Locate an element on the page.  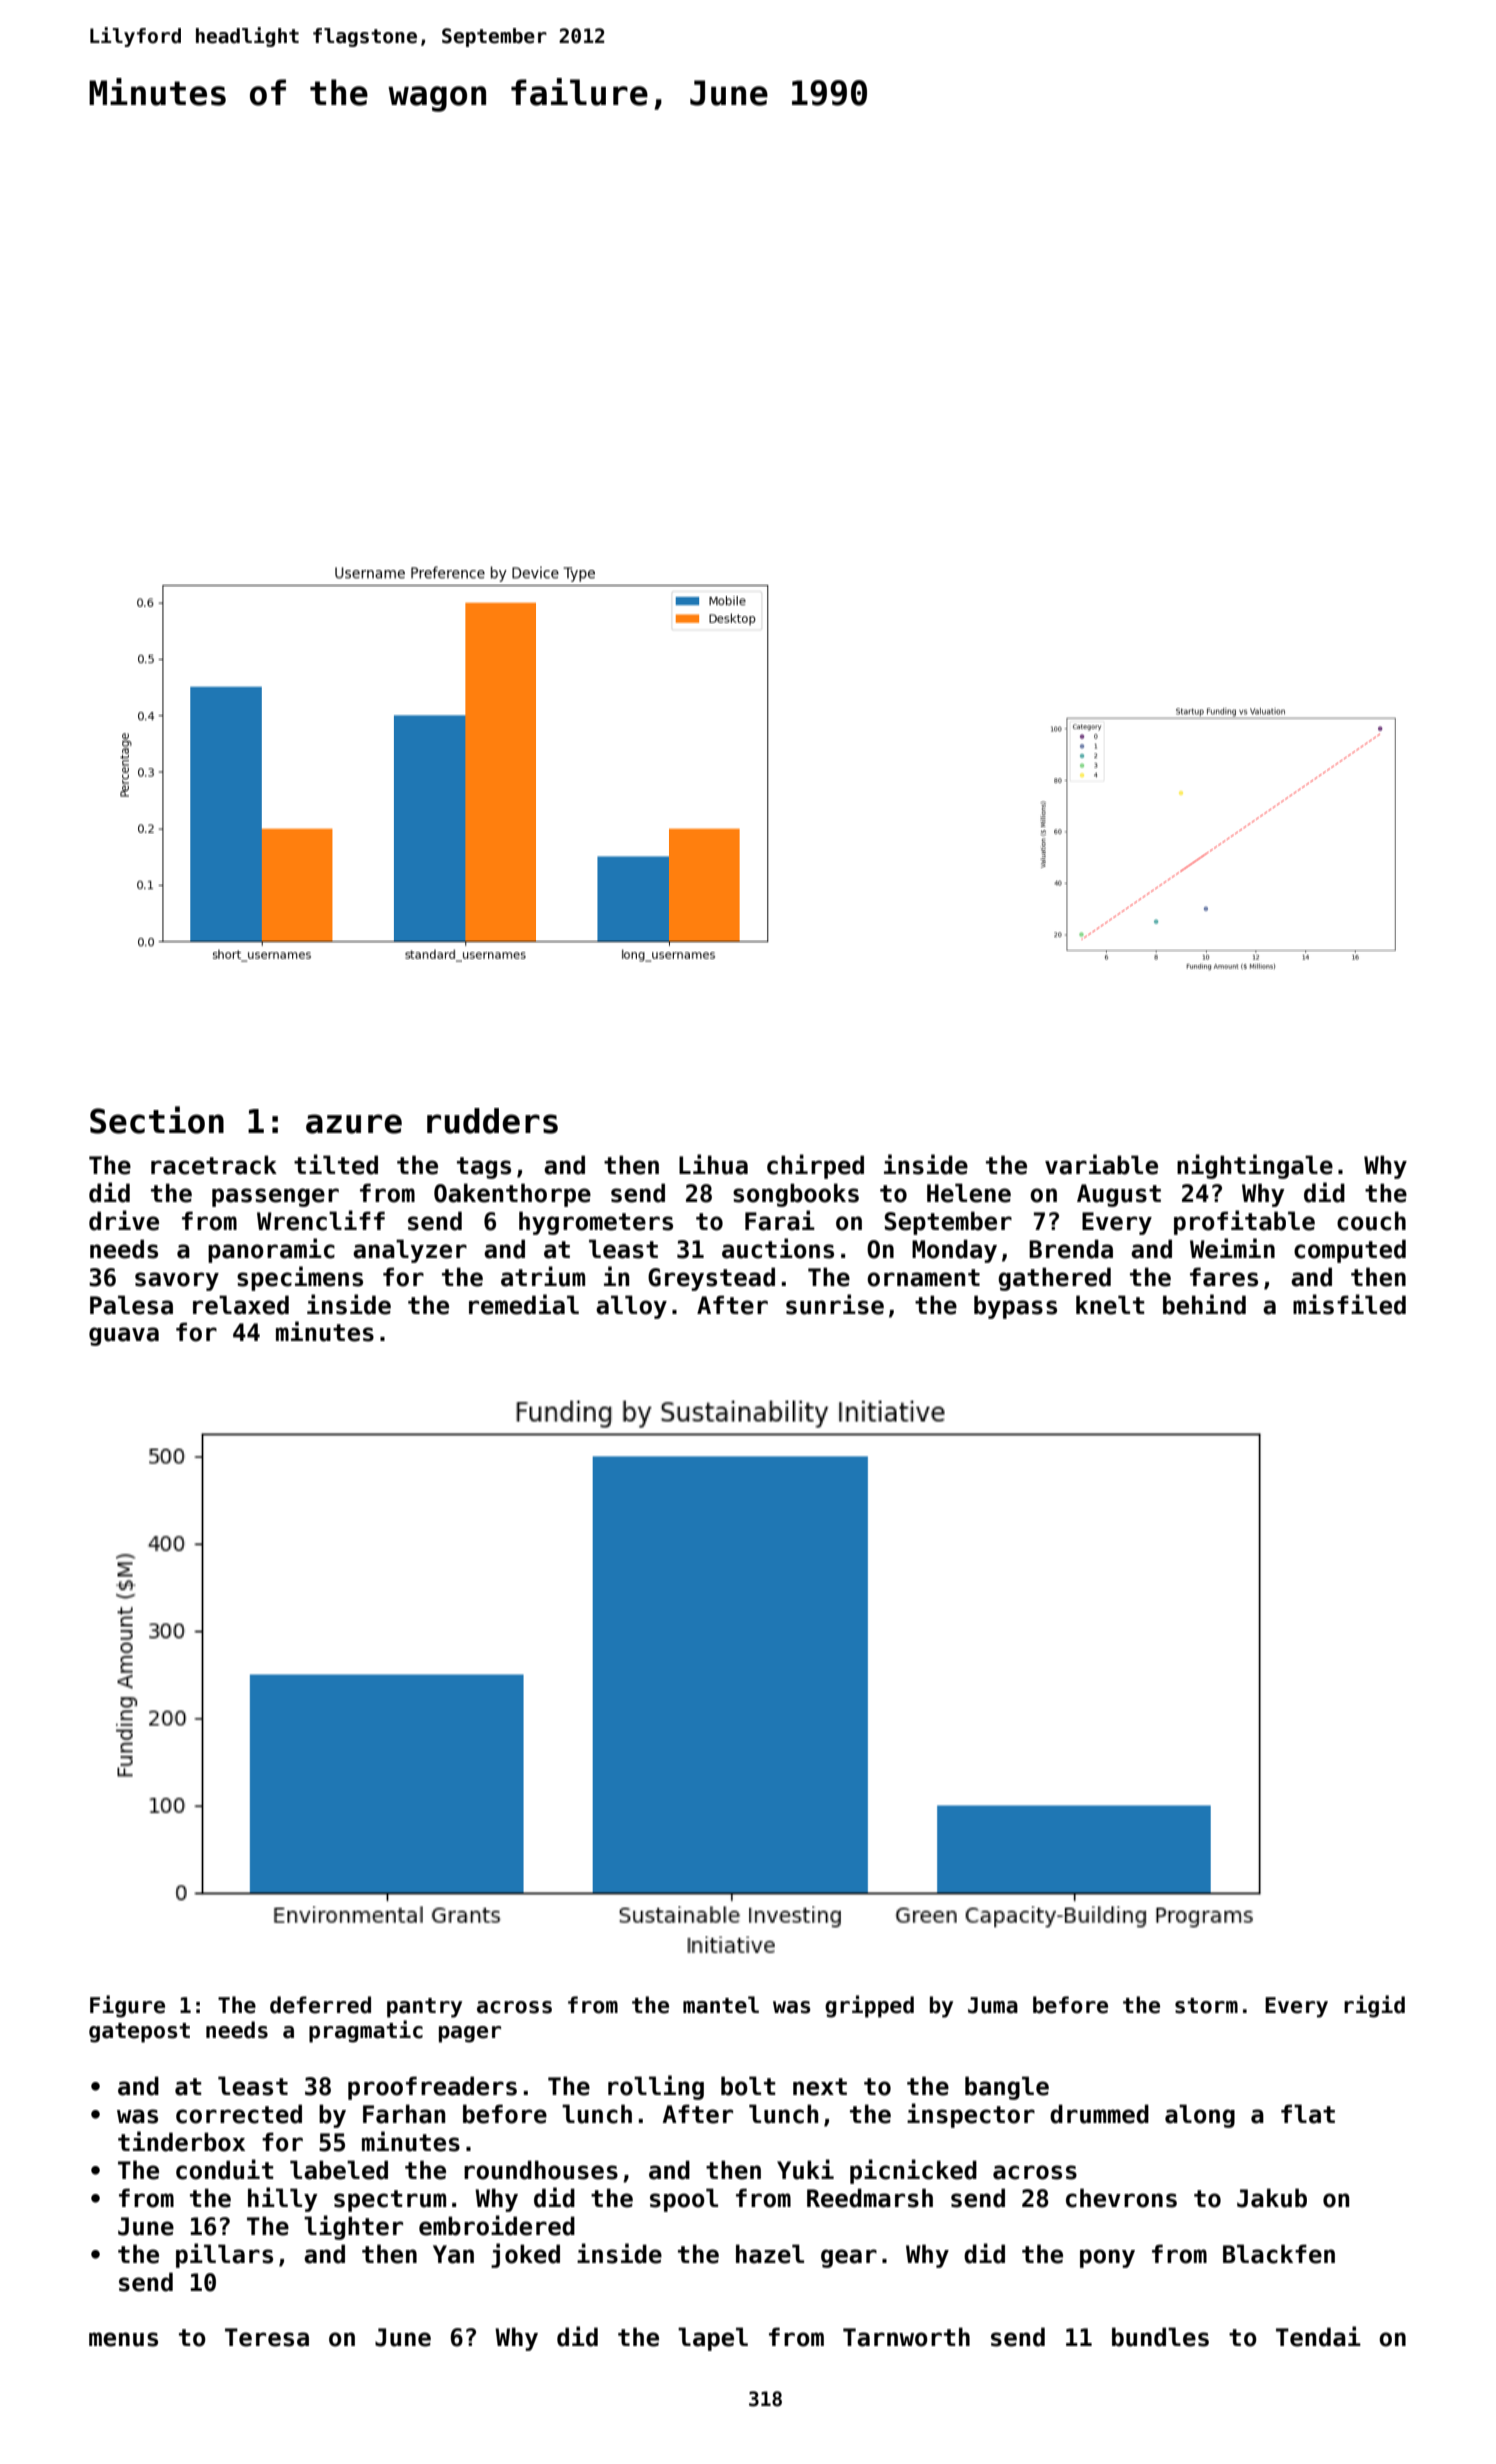
misfiled is located at coordinates (1349, 1304).
